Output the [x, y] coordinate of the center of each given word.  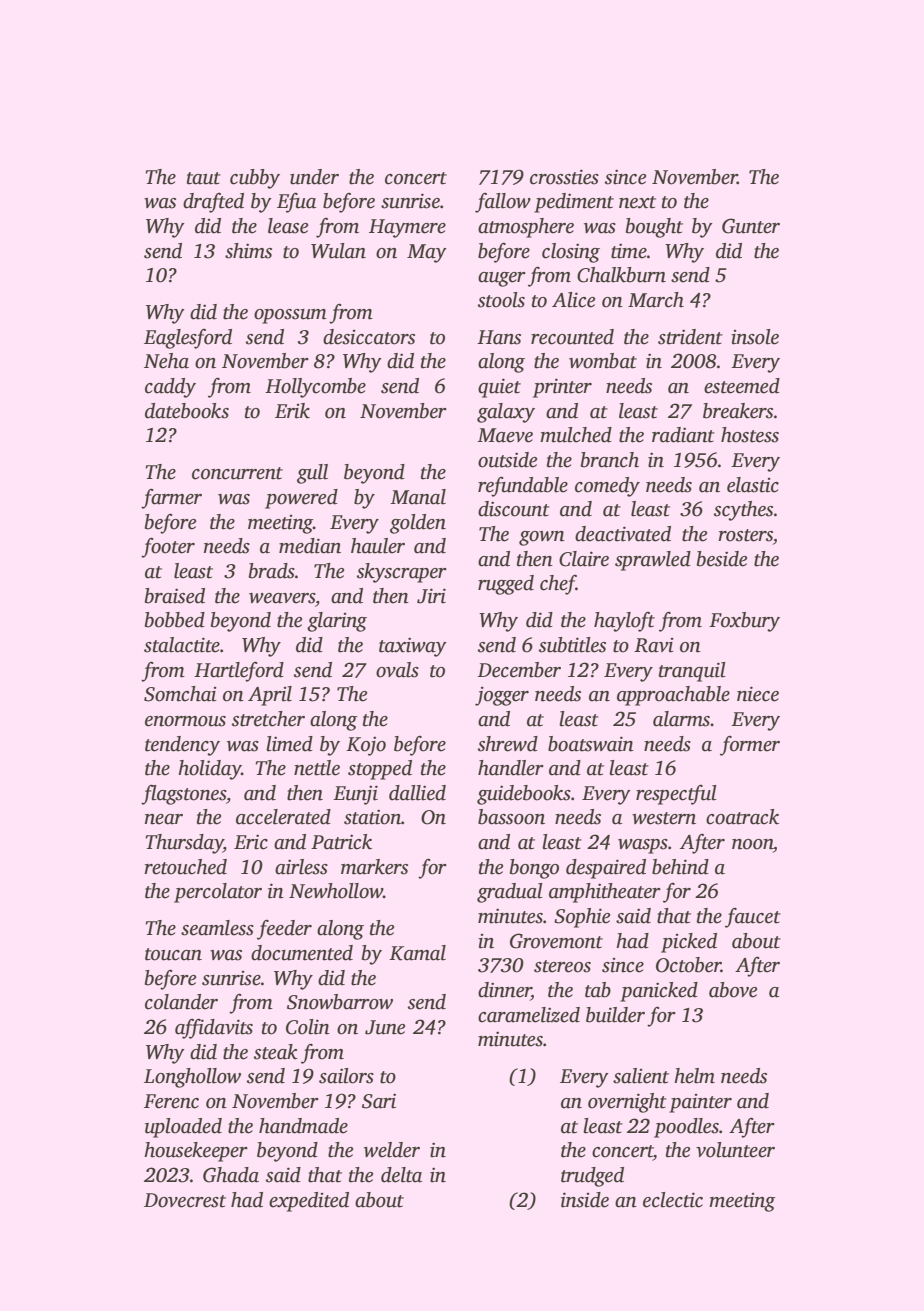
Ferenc [171, 1101]
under [314, 177]
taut [204, 178]
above [733, 990]
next [637, 202]
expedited [309, 1202]
